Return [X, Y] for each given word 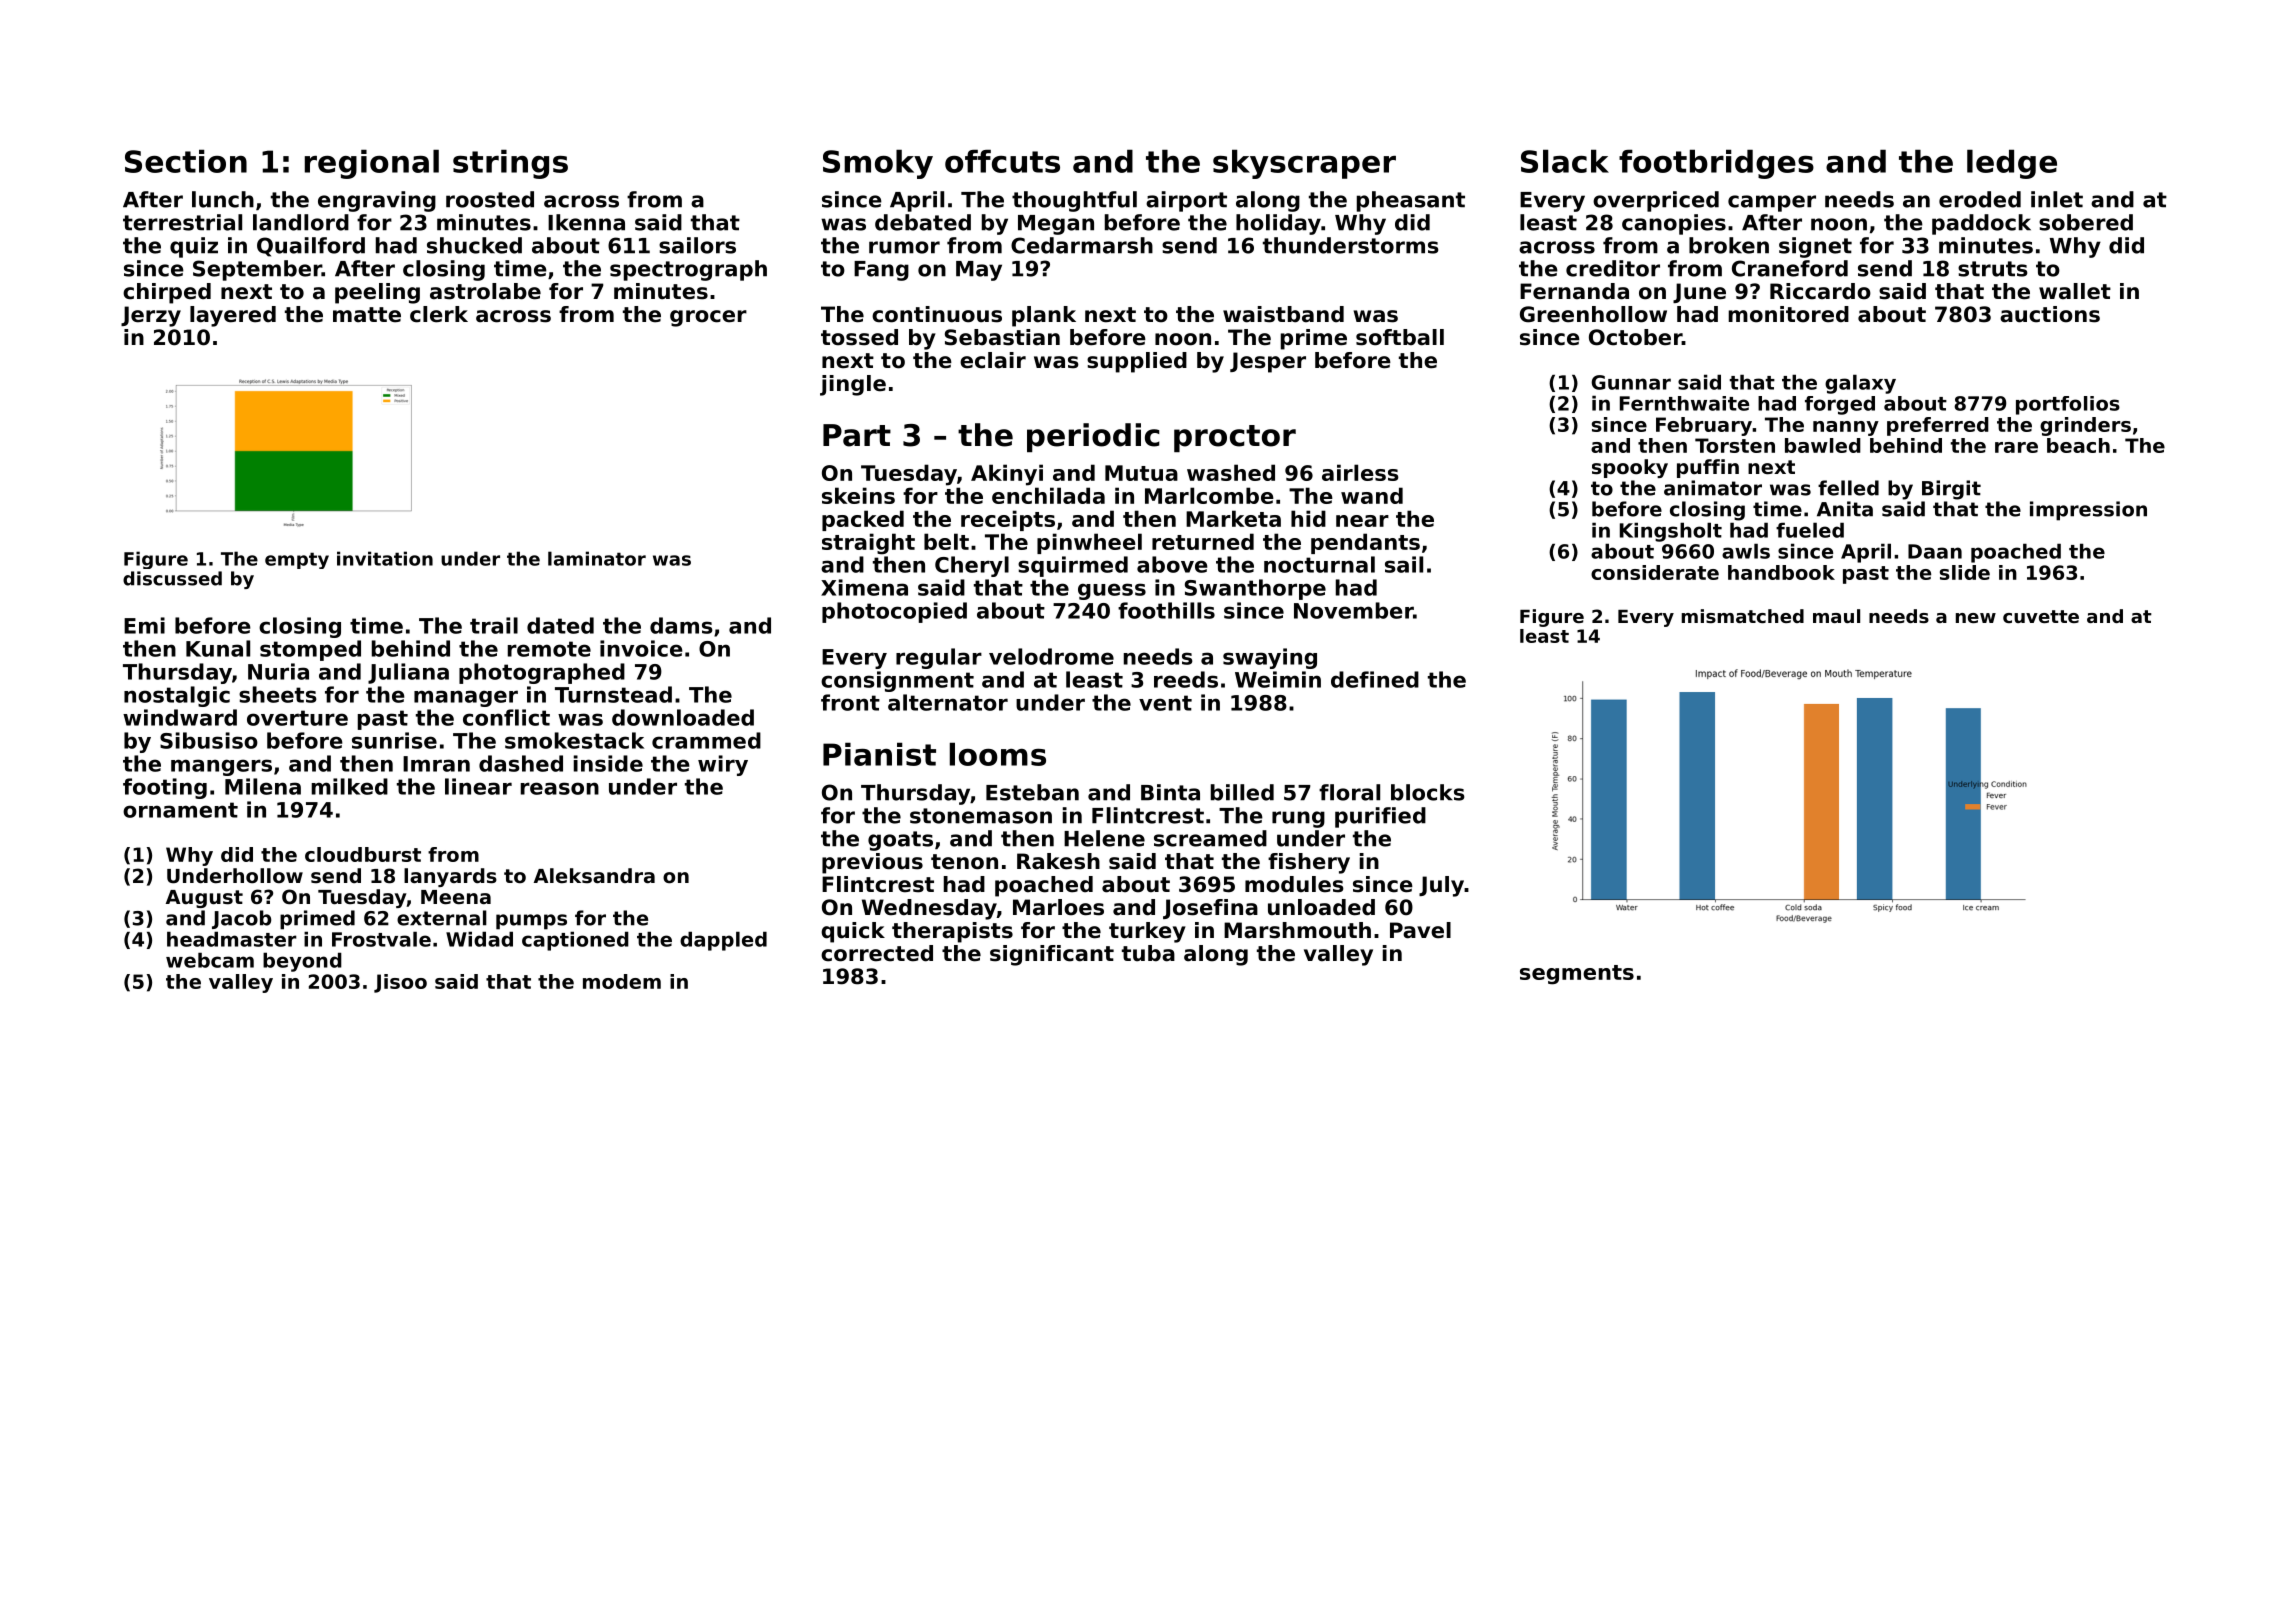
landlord [301, 222]
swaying [1270, 658]
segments [1577, 975]
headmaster [232, 939]
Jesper [1268, 362]
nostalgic [177, 696]
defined [1375, 679]
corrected [877, 953]
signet [1815, 247]
